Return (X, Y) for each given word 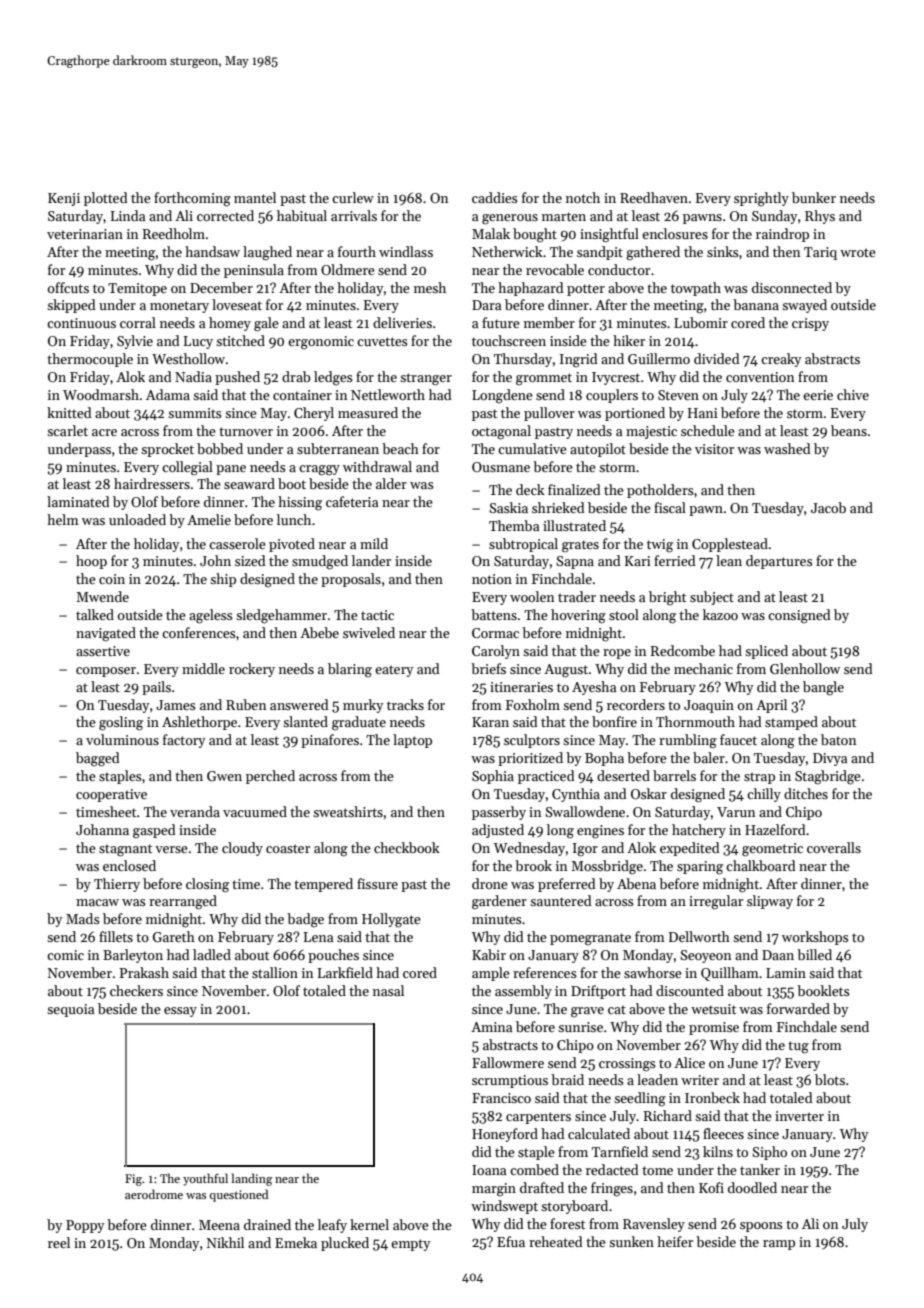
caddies (495, 197)
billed (814, 954)
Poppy (85, 1226)
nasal (388, 990)
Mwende (102, 596)
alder (391, 483)
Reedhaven (654, 197)
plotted (106, 199)
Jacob (828, 507)
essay (180, 1012)
